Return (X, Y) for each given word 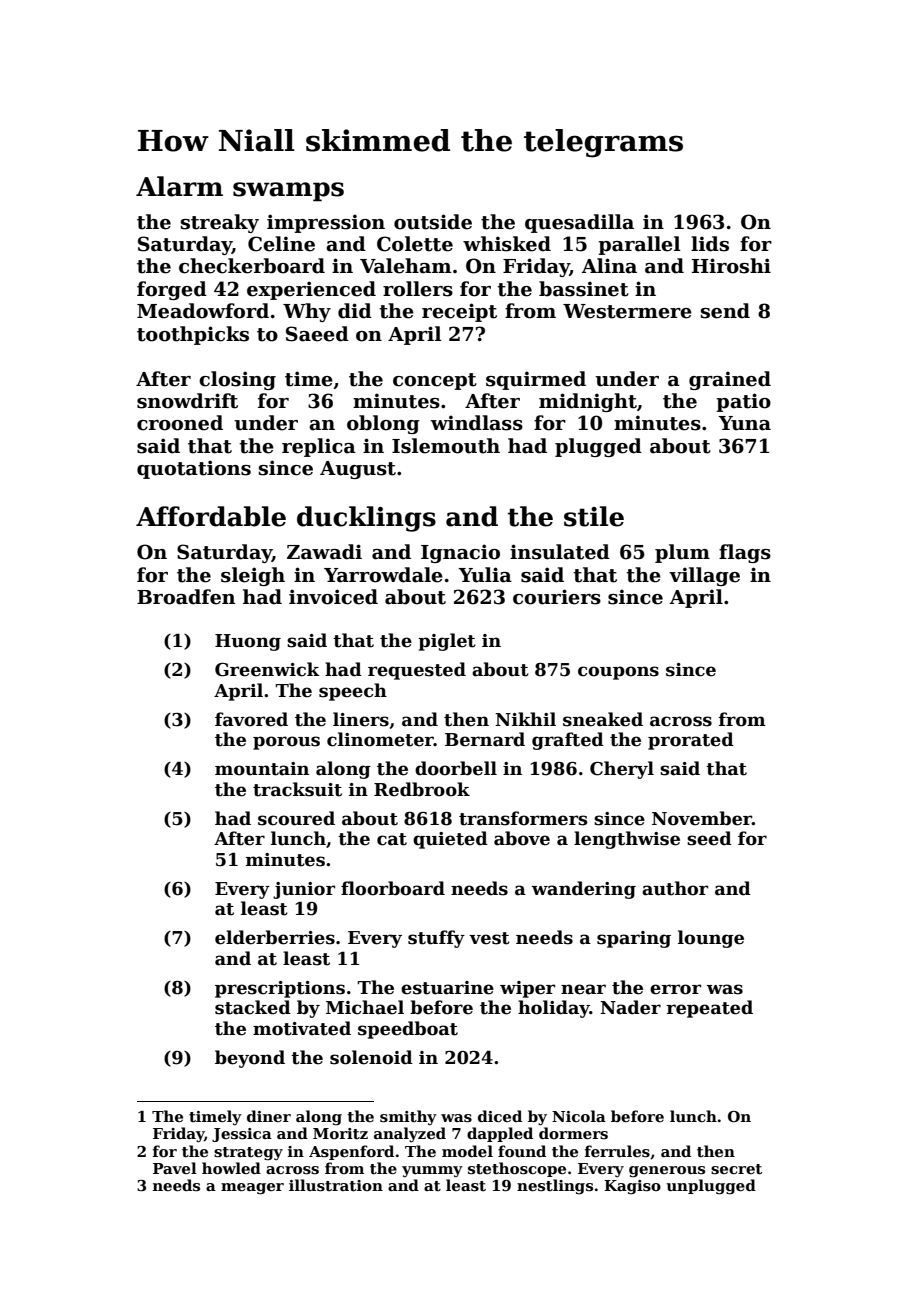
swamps (288, 192)
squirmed (536, 380)
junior (304, 890)
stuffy (436, 939)
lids (710, 244)
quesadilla (579, 223)
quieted (450, 840)
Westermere (627, 311)
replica (319, 447)
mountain (262, 769)
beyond (250, 1059)
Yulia (485, 575)
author (675, 888)
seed (709, 838)
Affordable (211, 516)
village (704, 576)
